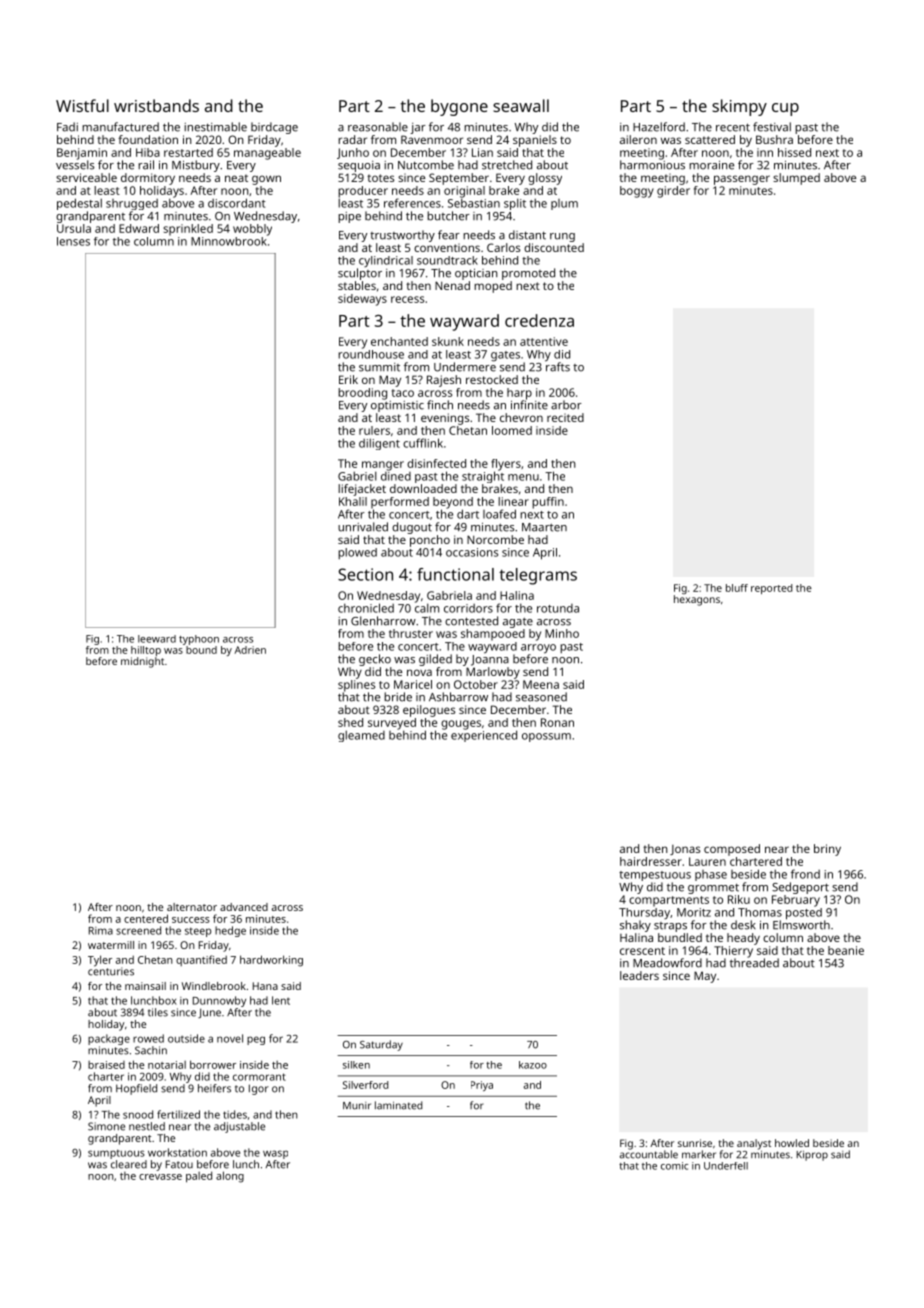 The image size is (924, 1308). I want to click on restarted, so click(188, 152).
